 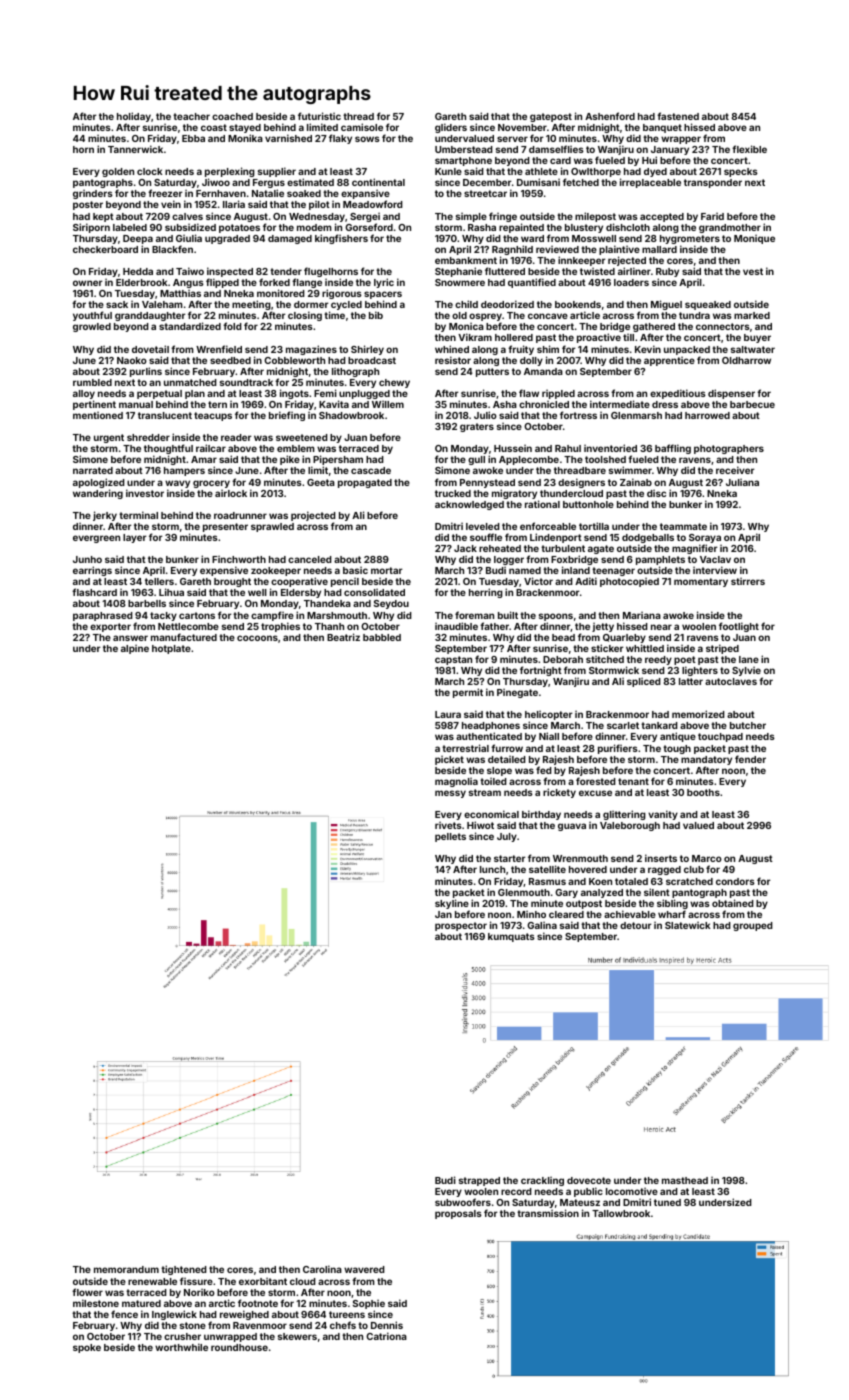 I want to click on futuristic, so click(x=319, y=116).
